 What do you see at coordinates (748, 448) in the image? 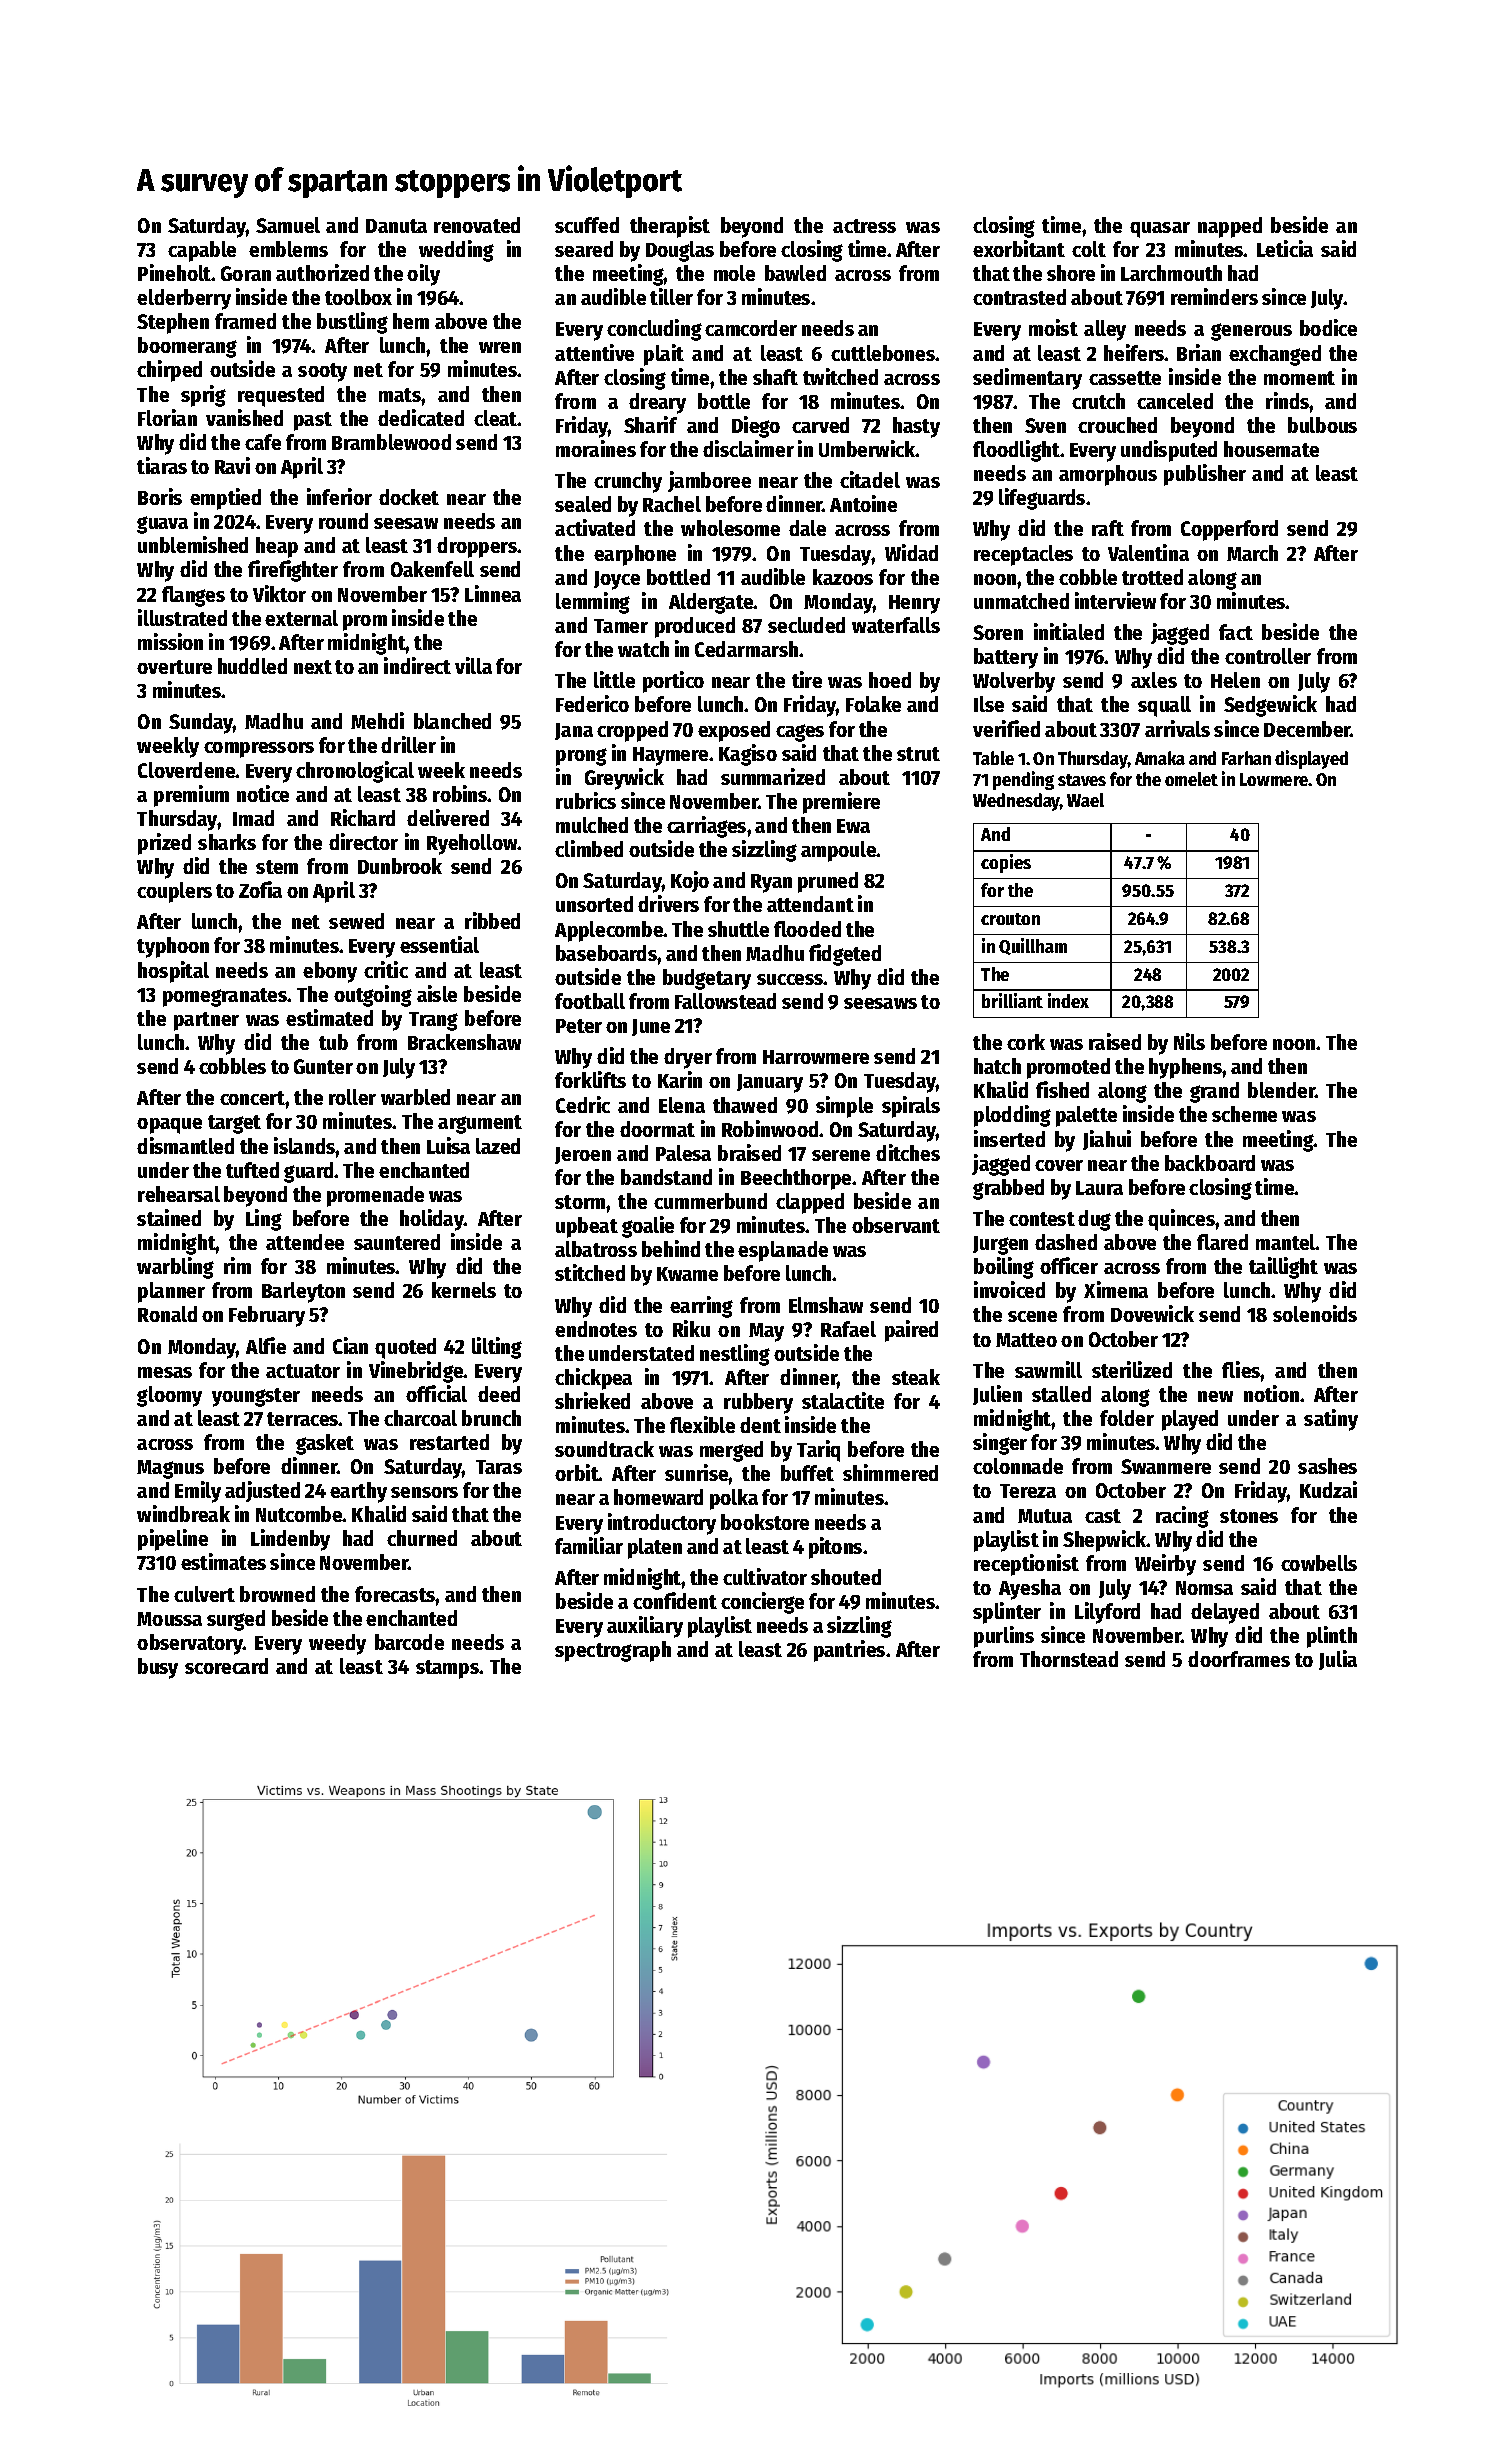
I see `disclaimer` at bounding box center [748, 448].
